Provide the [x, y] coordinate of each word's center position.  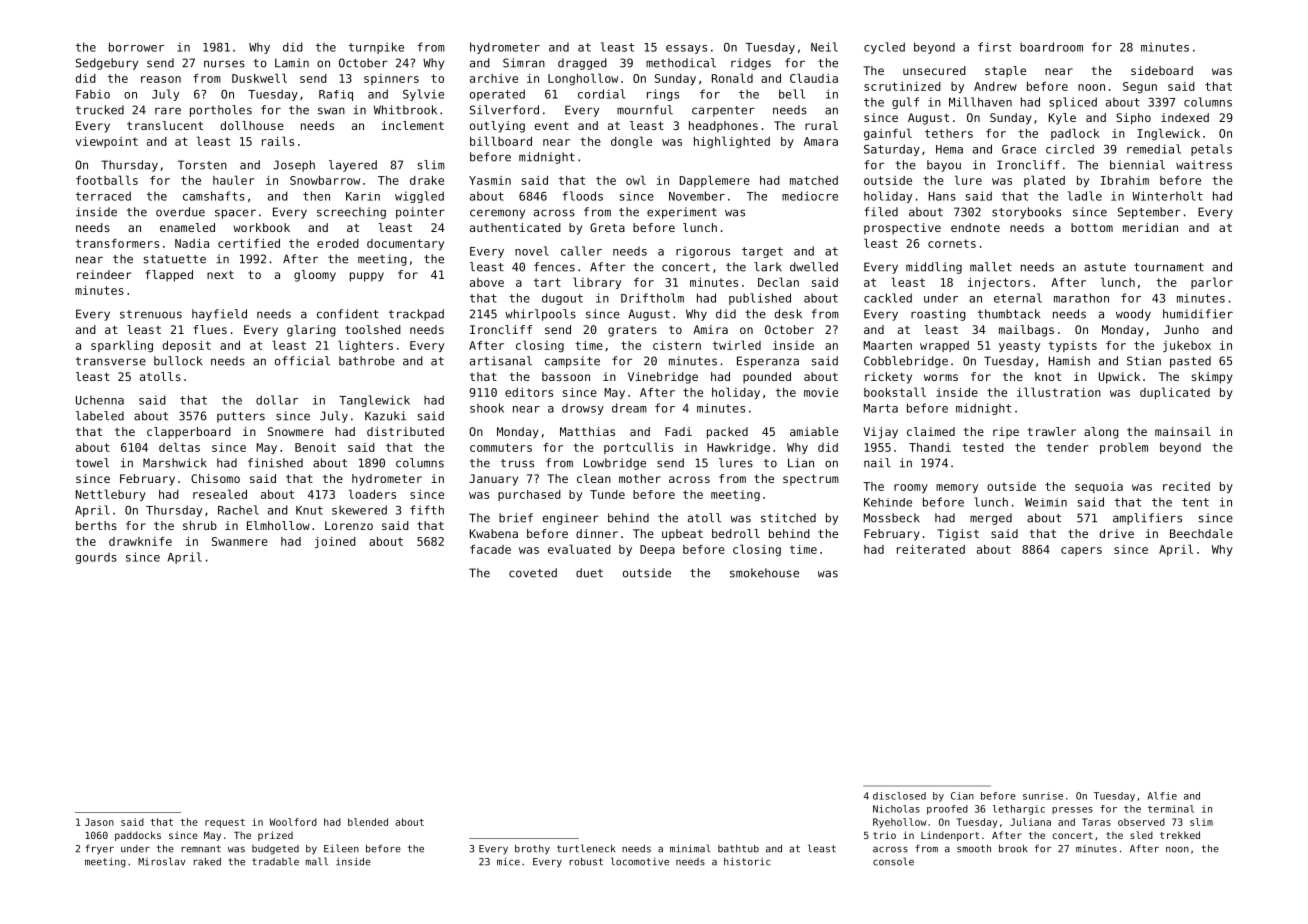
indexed [1185, 117]
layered [353, 166]
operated [497, 95]
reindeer [104, 274]
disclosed [899, 796]
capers [1081, 551]
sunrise [1043, 796]
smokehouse [764, 573]
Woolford [293, 822]
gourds [96, 558]
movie [821, 392]
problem [1124, 448]
